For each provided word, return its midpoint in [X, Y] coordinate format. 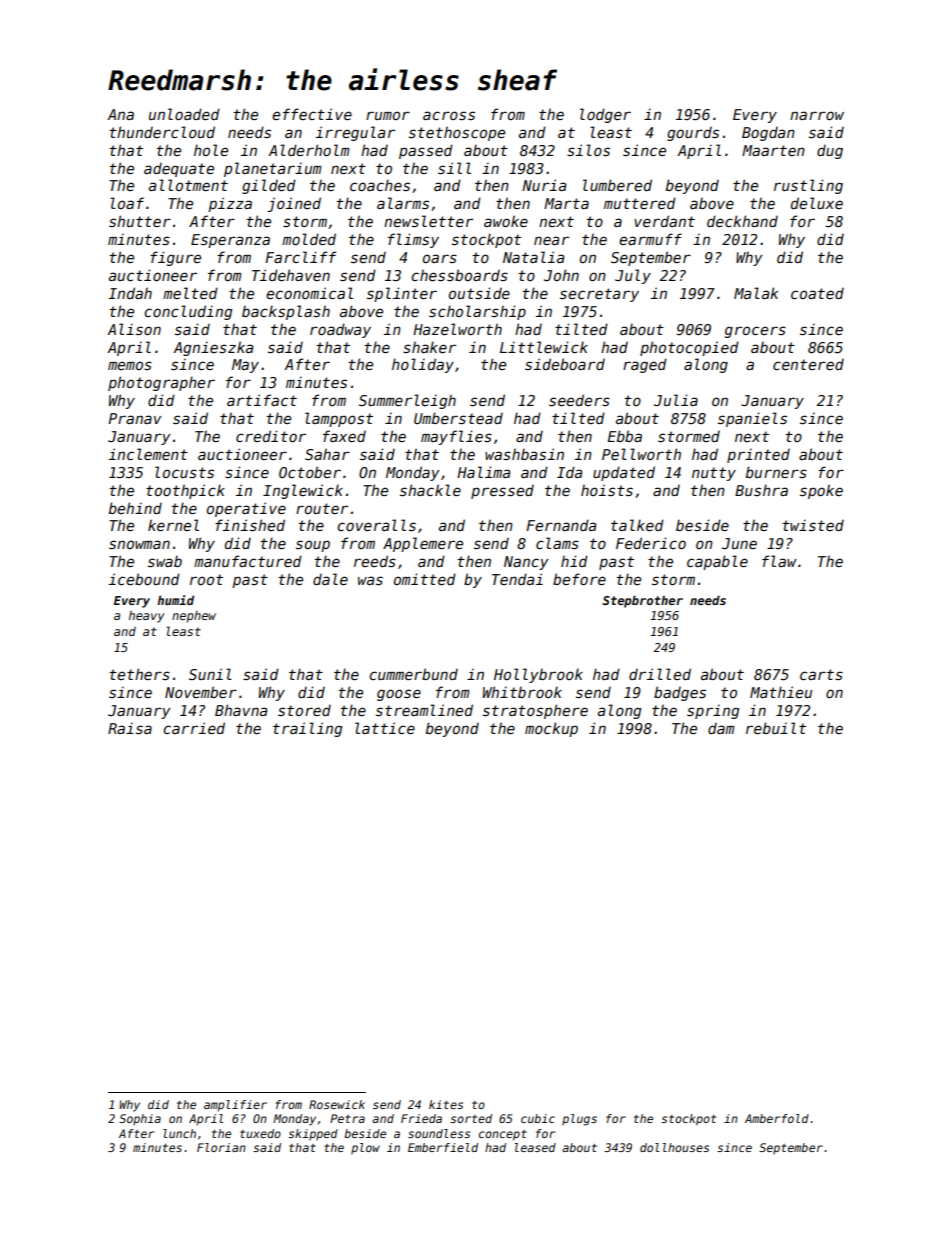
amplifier [235, 1106]
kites [446, 1104]
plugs [579, 1120]
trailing [307, 729]
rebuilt [776, 728]
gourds [693, 134]
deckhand [742, 221]
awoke [506, 221]
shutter [140, 221]
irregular [355, 133]
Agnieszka [213, 348]
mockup [551, 729]
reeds [375, 561]
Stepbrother [643, 601]
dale [330, 579]
